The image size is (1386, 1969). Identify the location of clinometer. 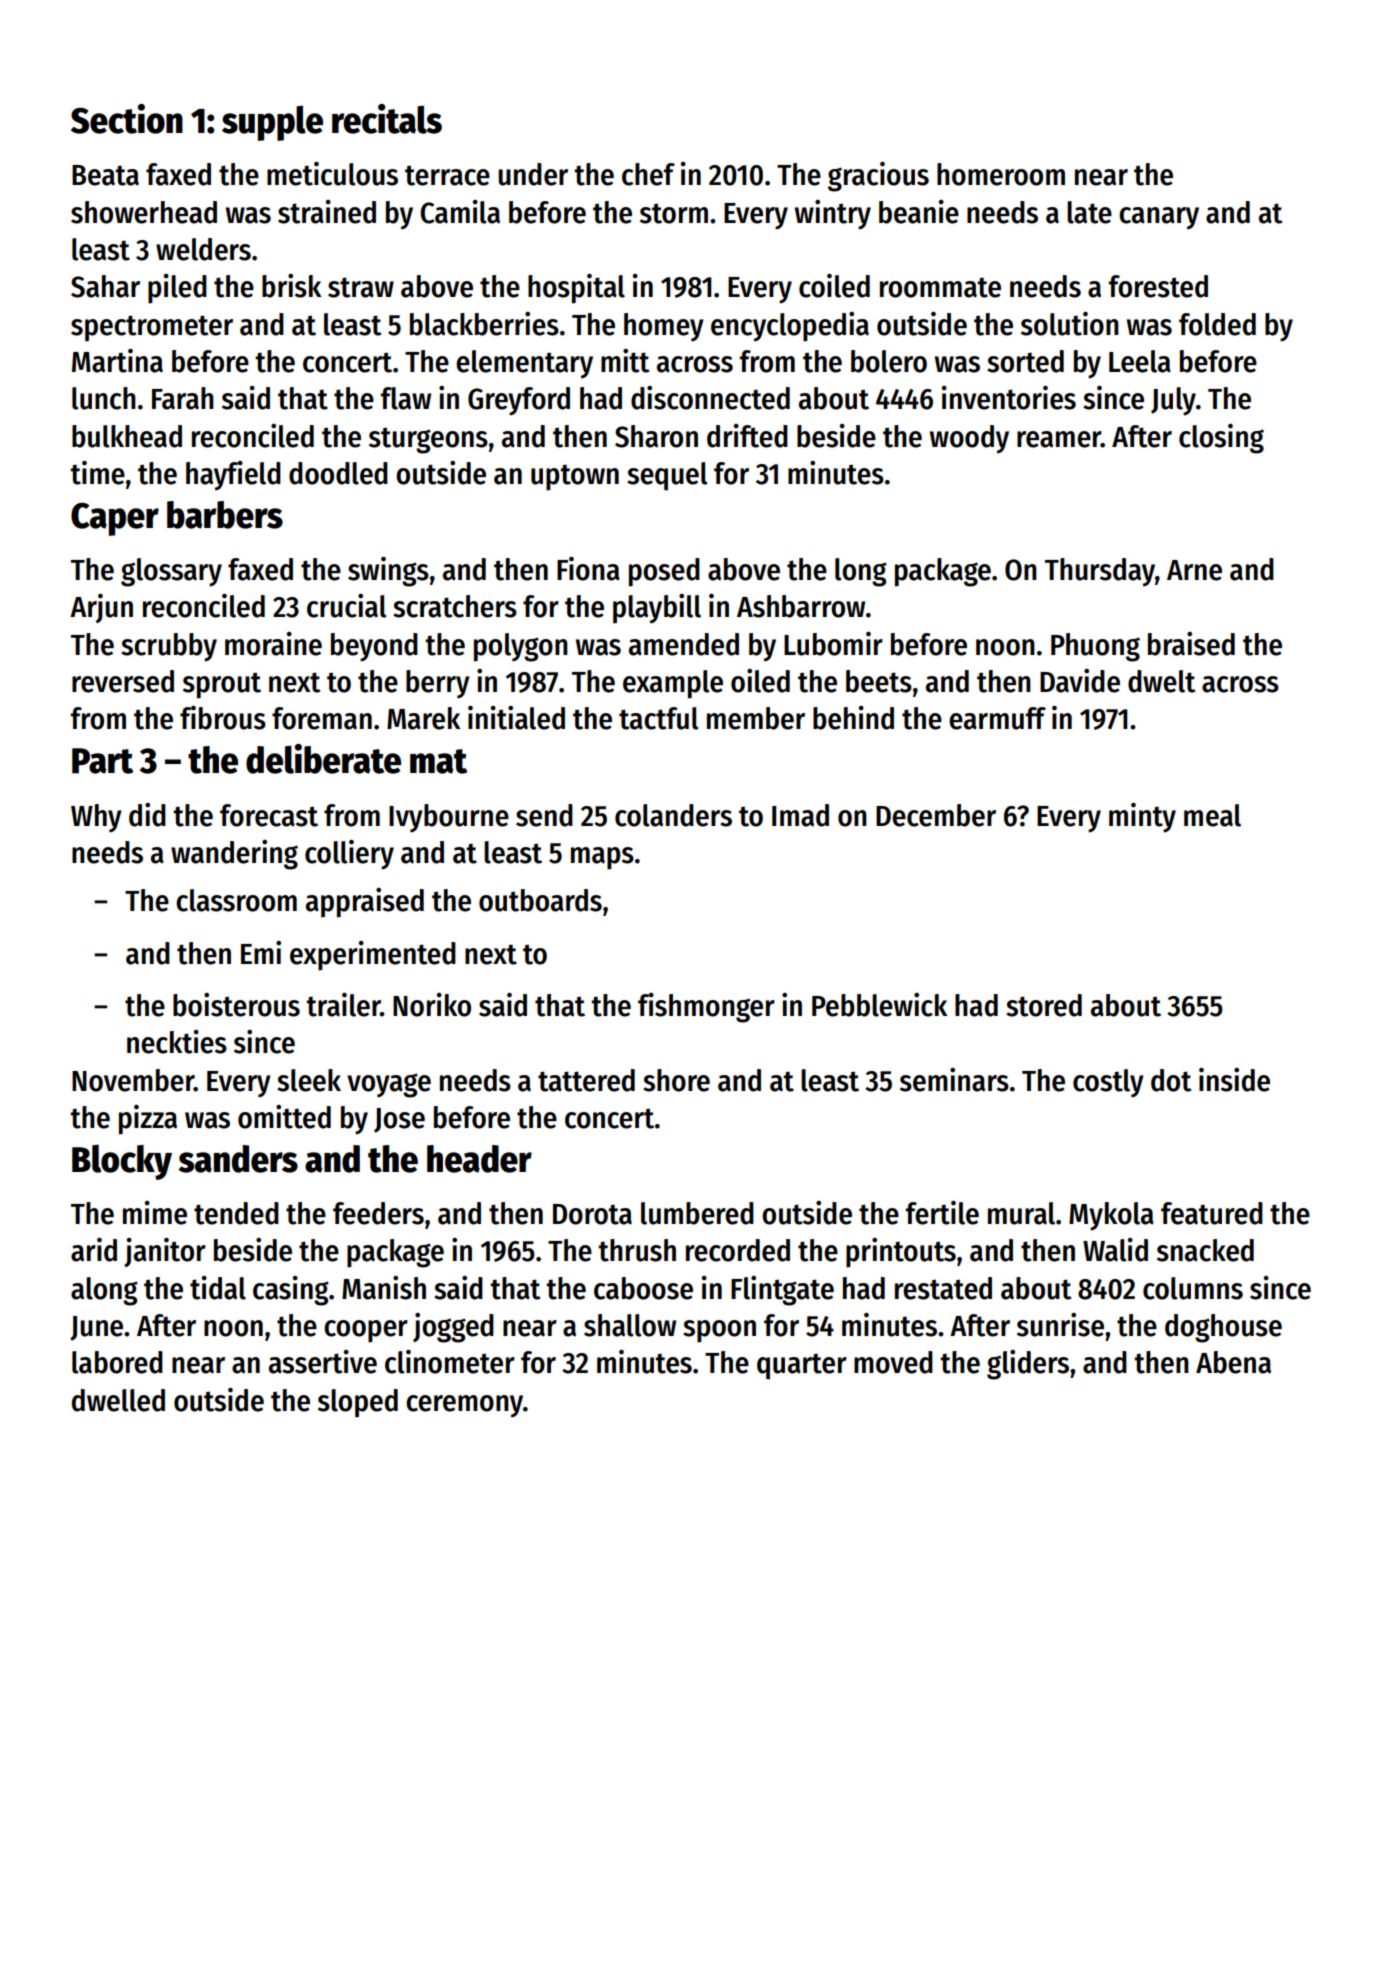
(450, 1362).
